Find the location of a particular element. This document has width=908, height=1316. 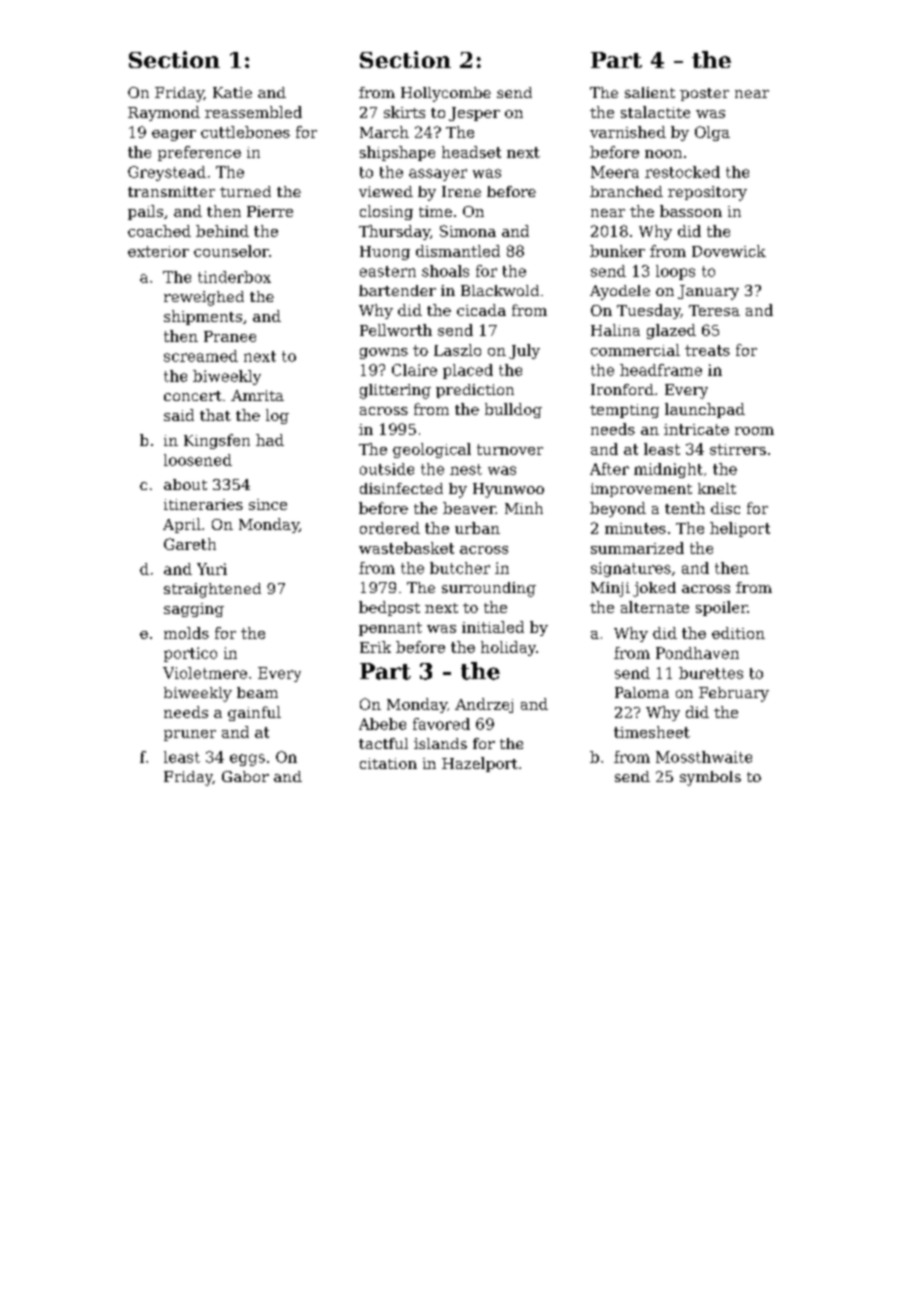

wastebasket is located at coordinates (406, 548).
